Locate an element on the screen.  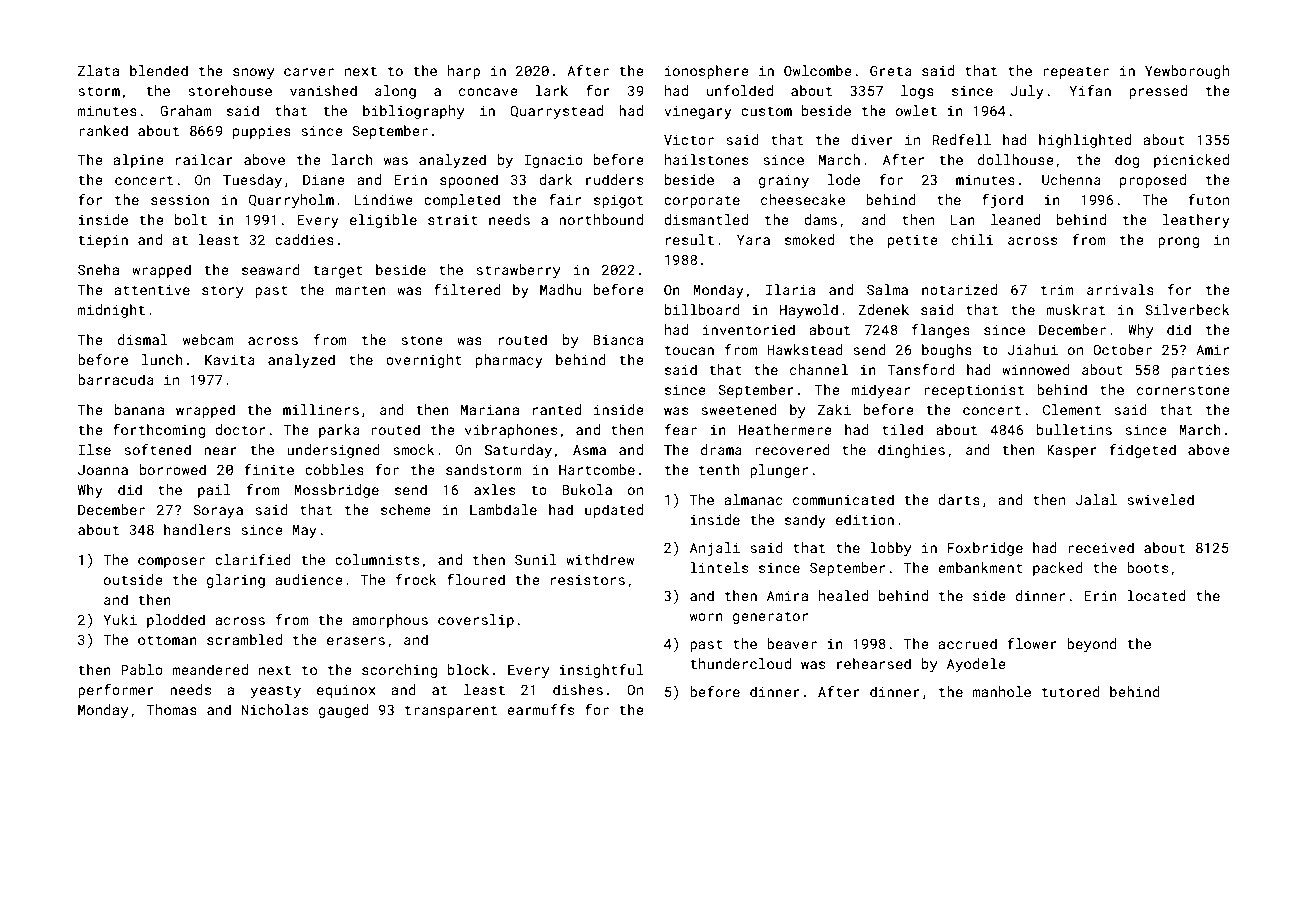
repeater is located at coordinates (1076, 72).
